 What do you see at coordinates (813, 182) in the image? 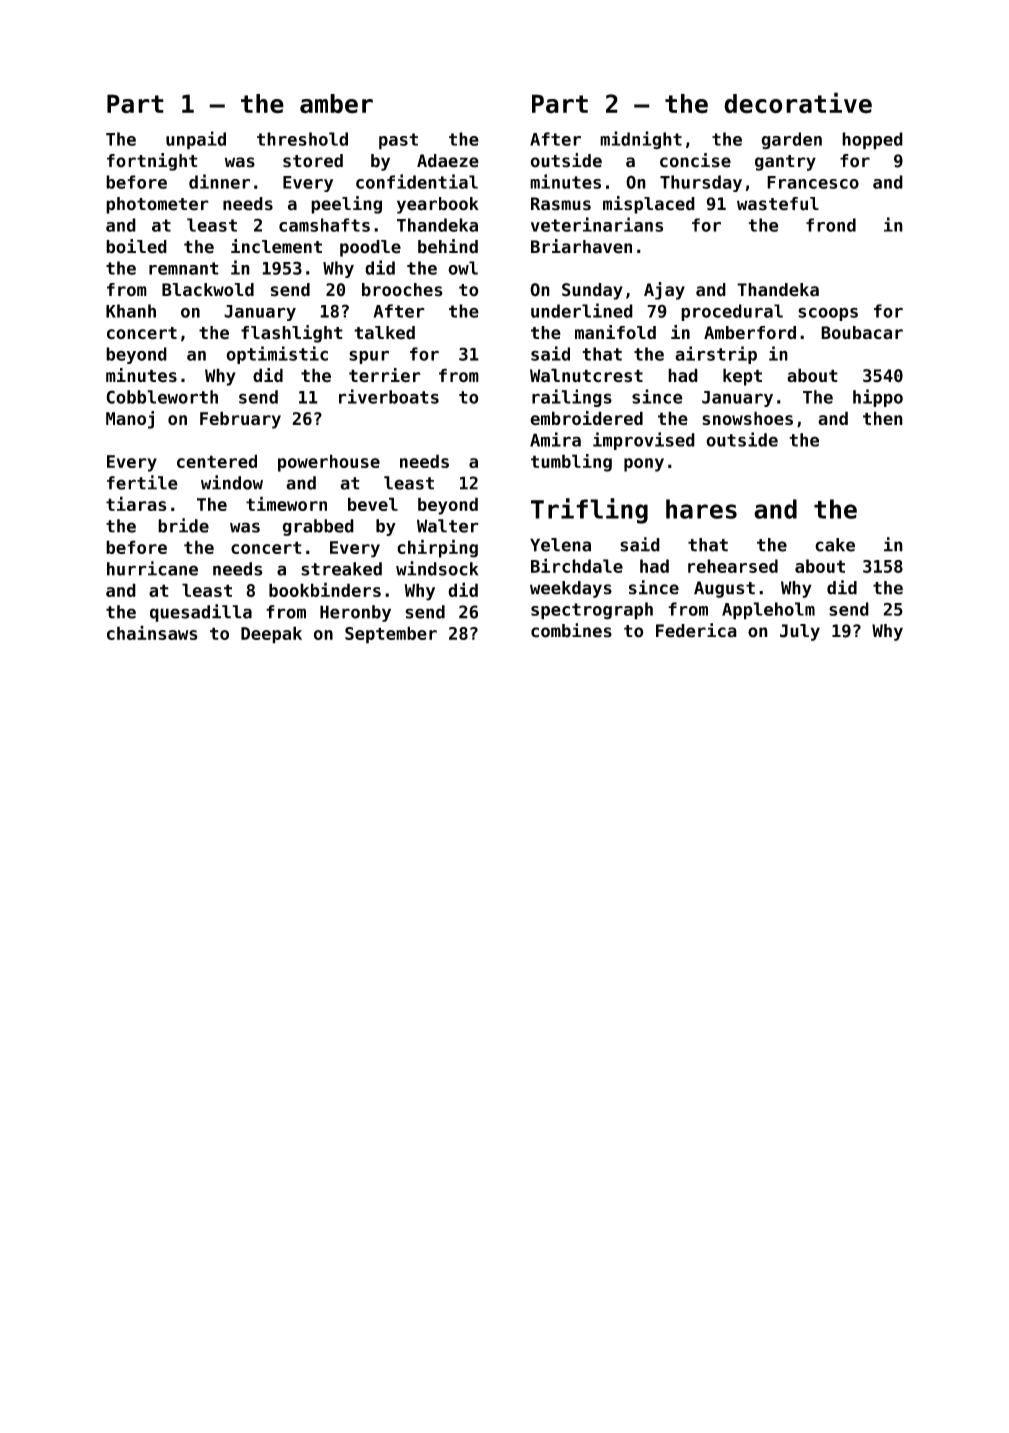
I see `Francesco` at bounding box center [813, 182].
